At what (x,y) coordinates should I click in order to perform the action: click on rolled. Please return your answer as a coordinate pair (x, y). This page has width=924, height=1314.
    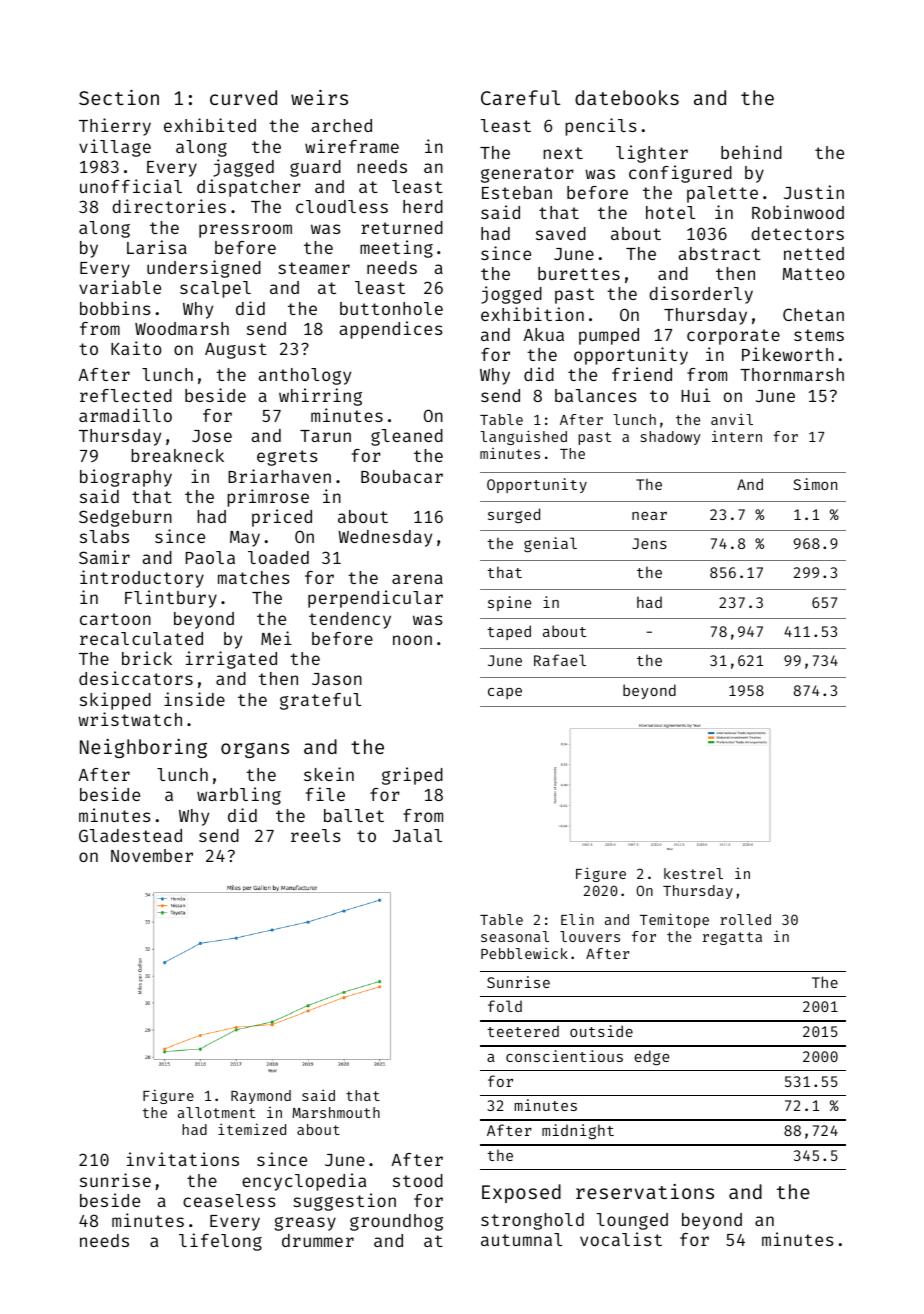
    Looking at the image, I should click on (745, 919).
